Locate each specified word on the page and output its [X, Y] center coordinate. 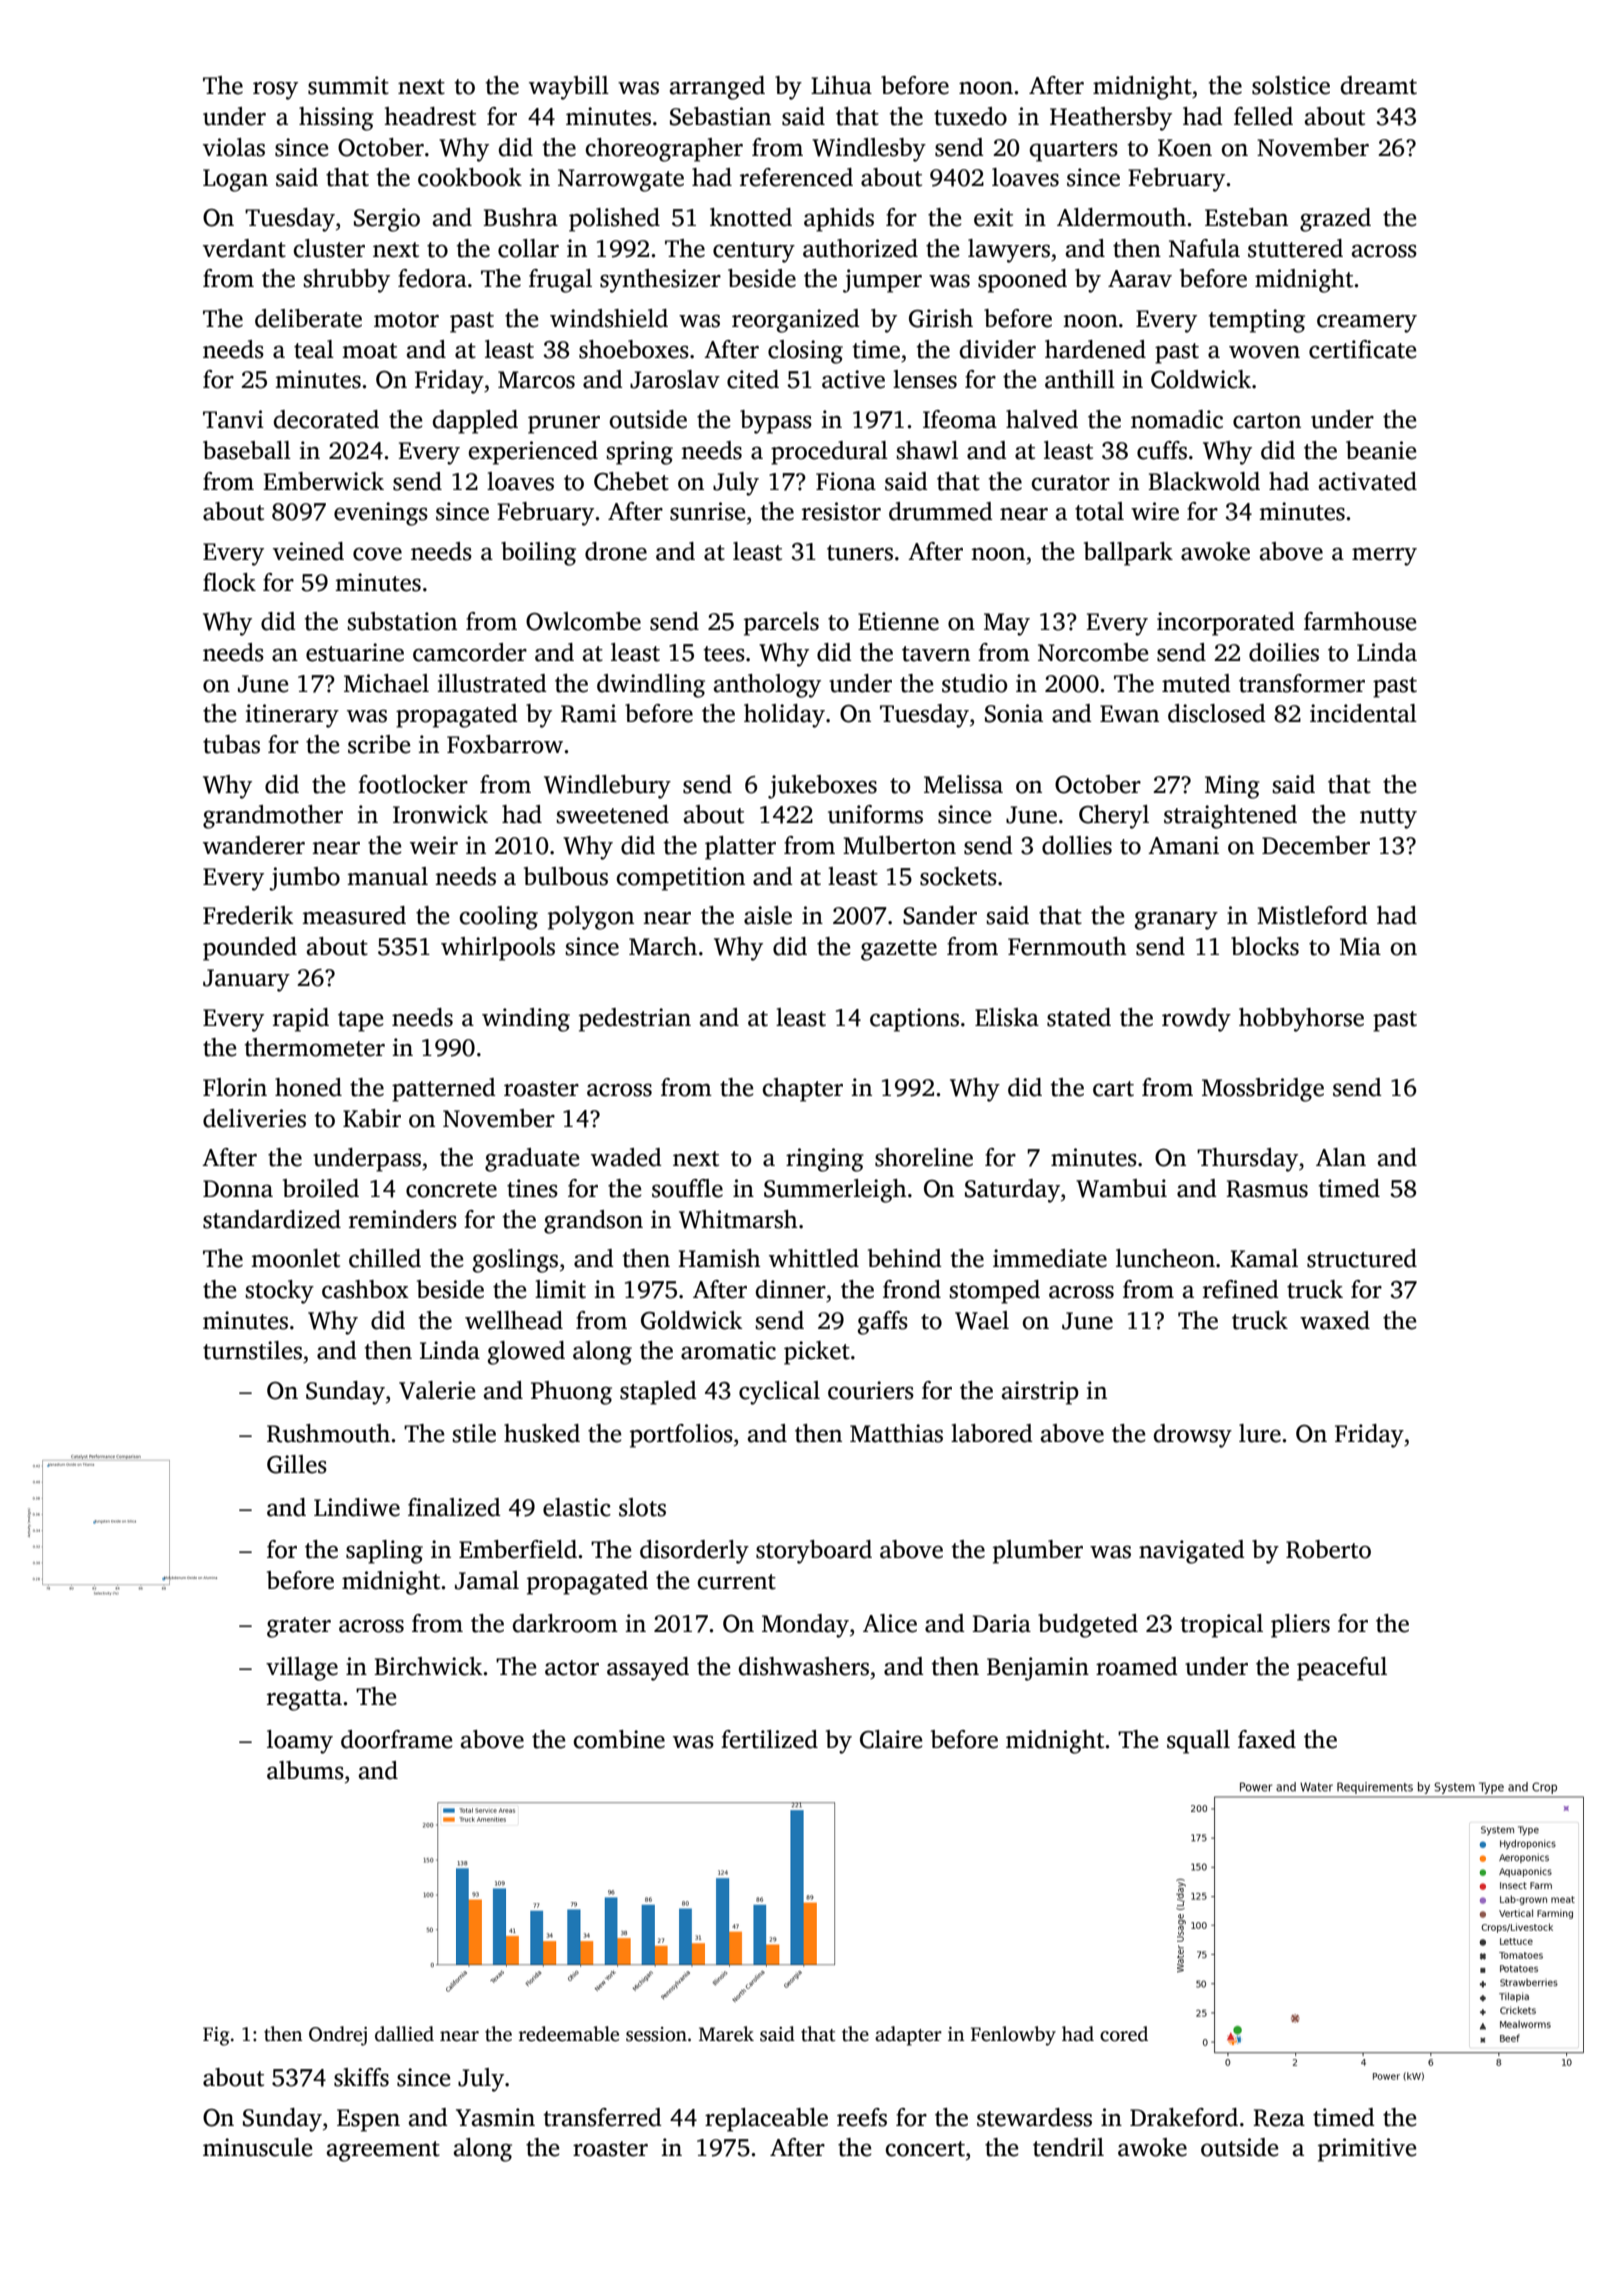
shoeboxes [634, 349]
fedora [432, 278]
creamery [1367, 323]
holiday [784, 716]
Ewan [1129, 714]
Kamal [1264, 1258]
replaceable [766, 2120]
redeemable [568, 2034]
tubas [231, 744]
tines [532, 1188]
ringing [825, 1160]
